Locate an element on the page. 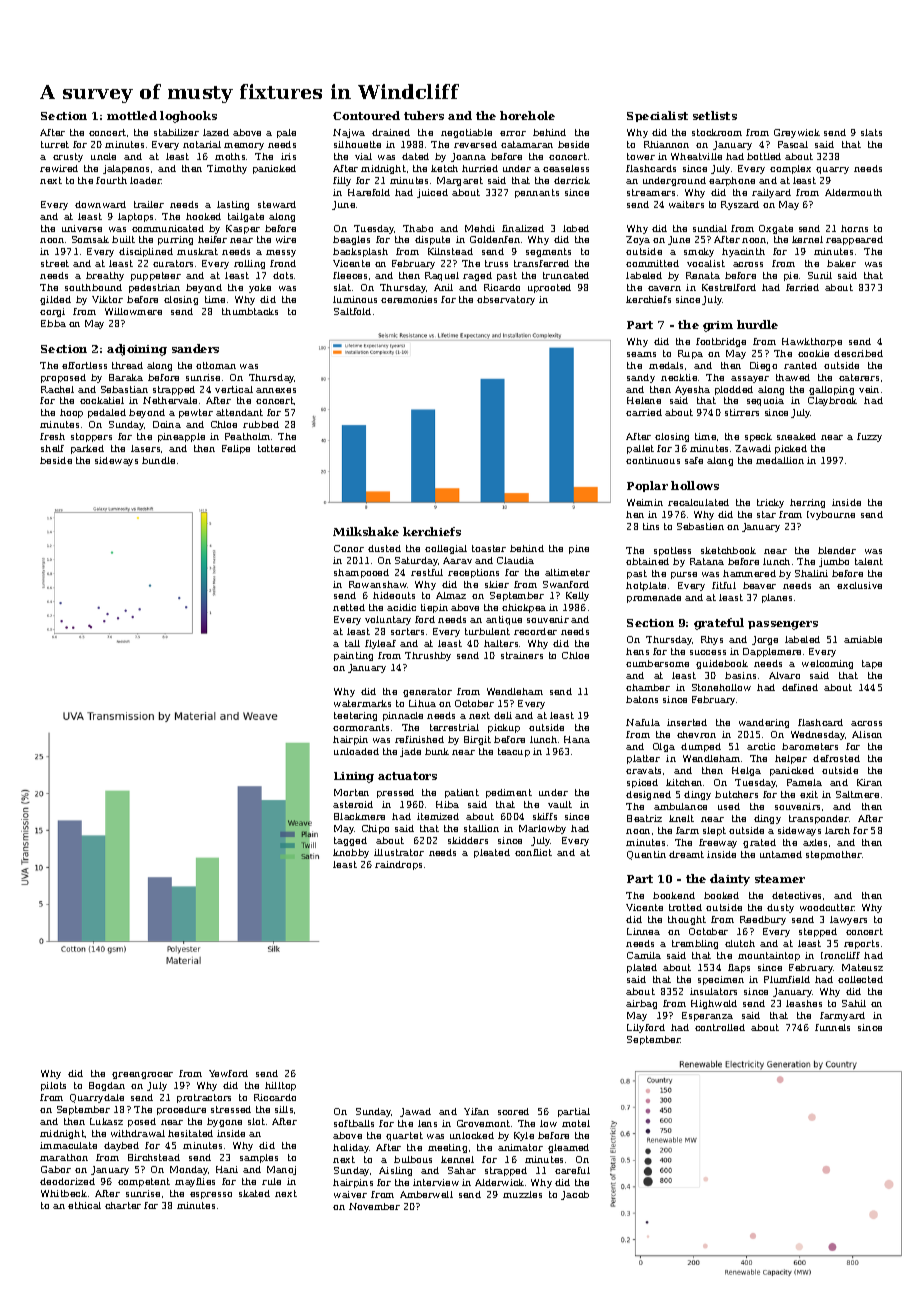 The height and width of the image is (1308, 924). Ivybourne is located at coordinates (831, 515).
